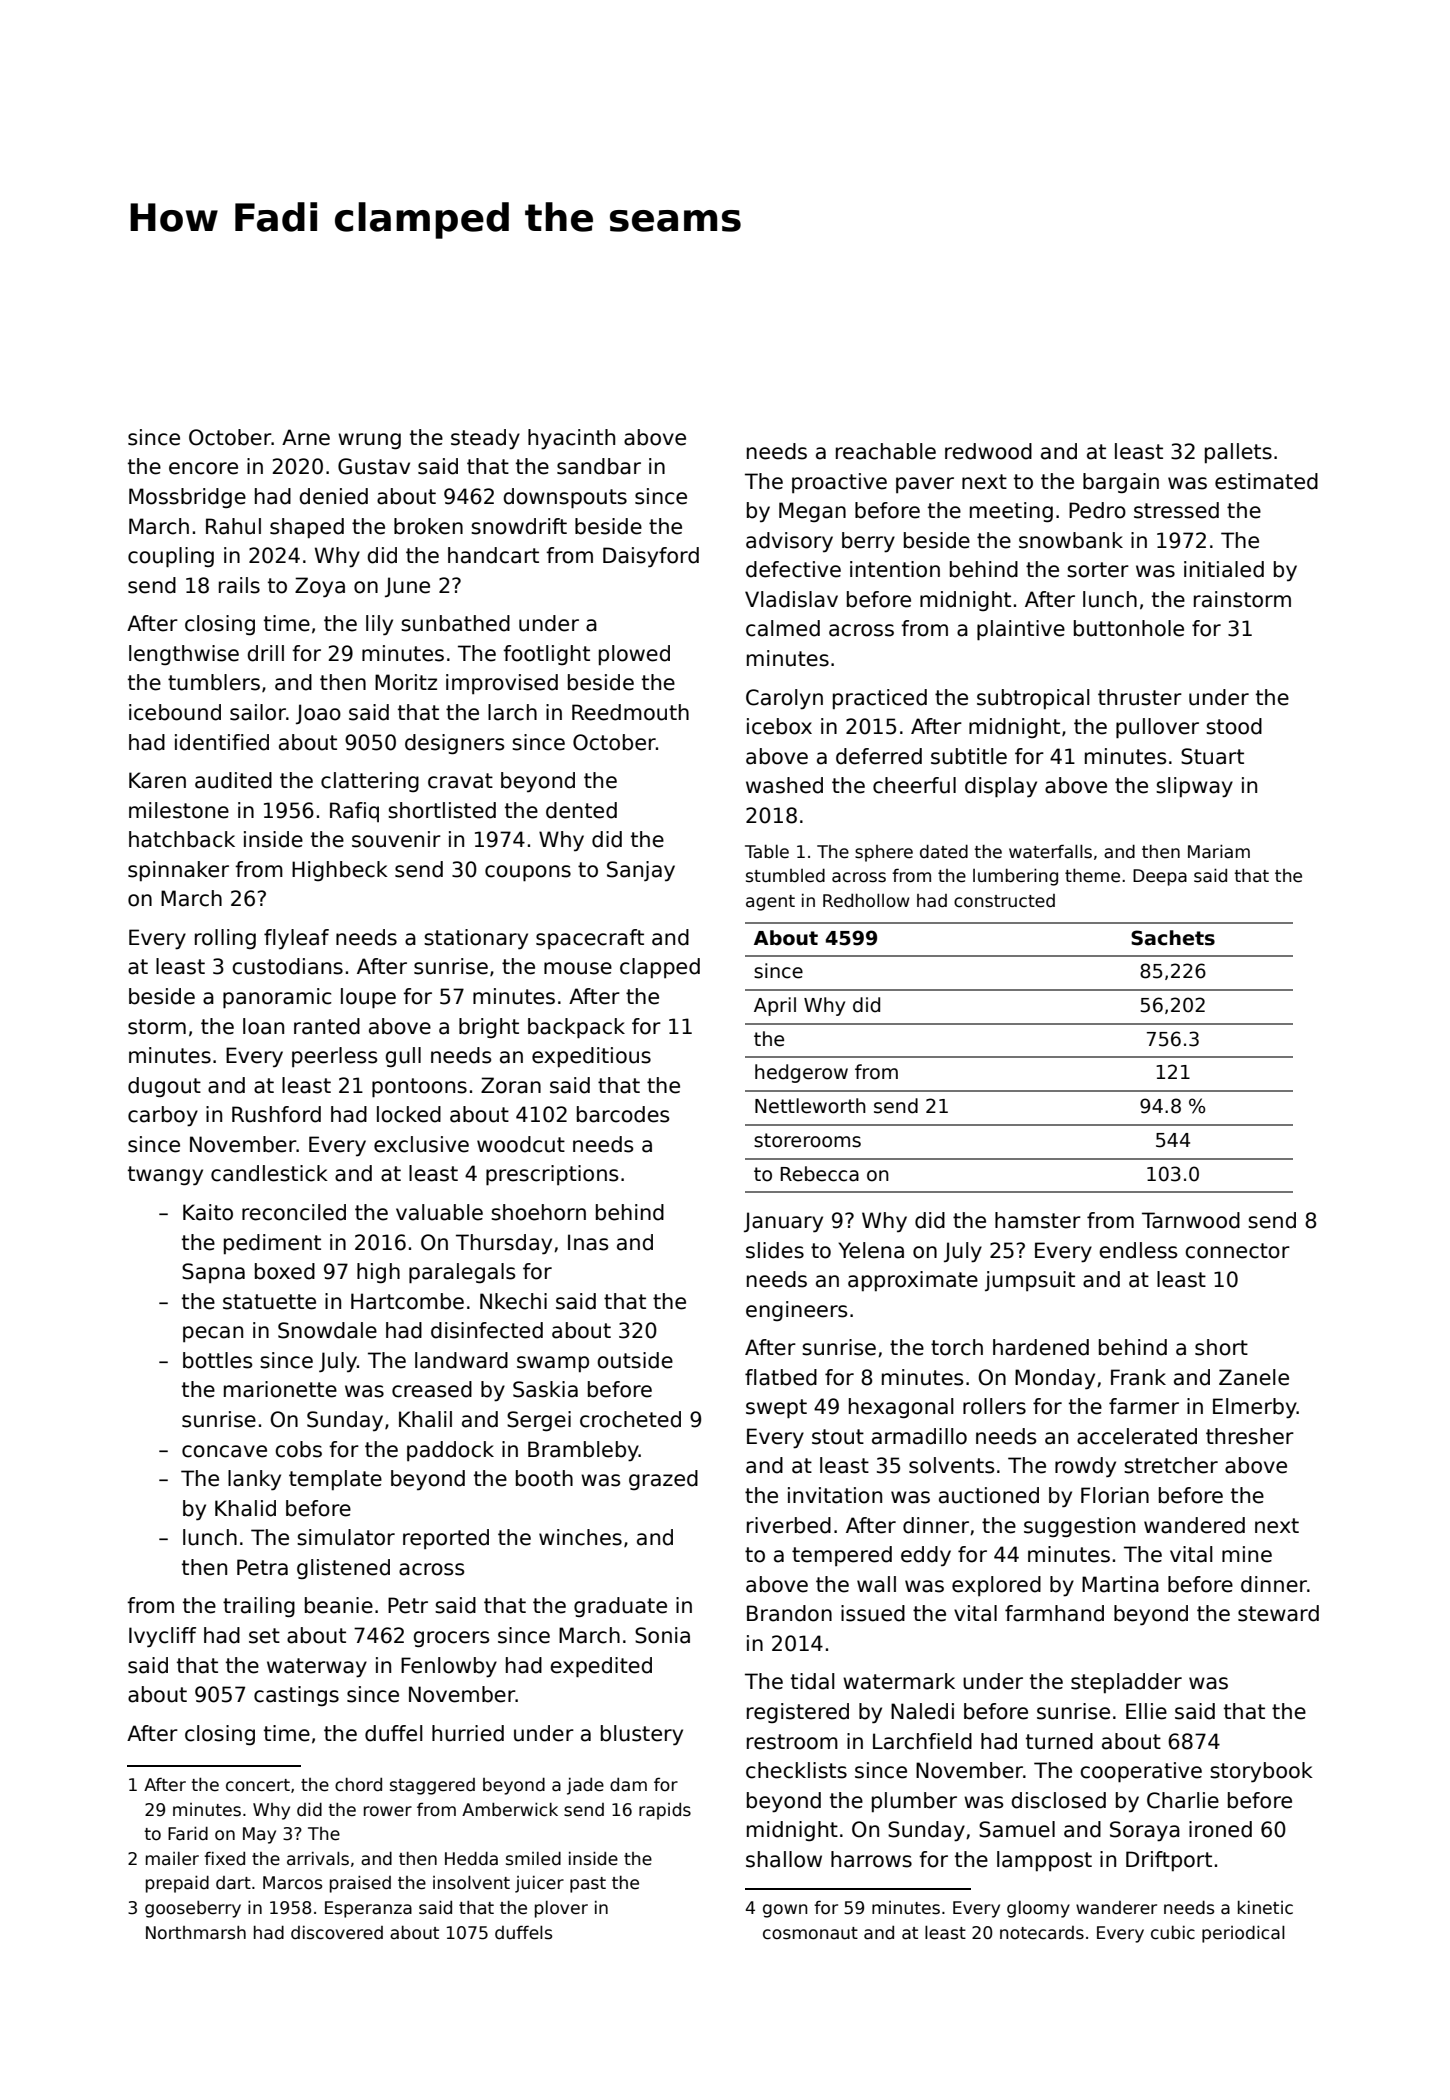 The height and width of the screenshot is (2100, 1450). I want to click on pallets, so click(1238, 453).
